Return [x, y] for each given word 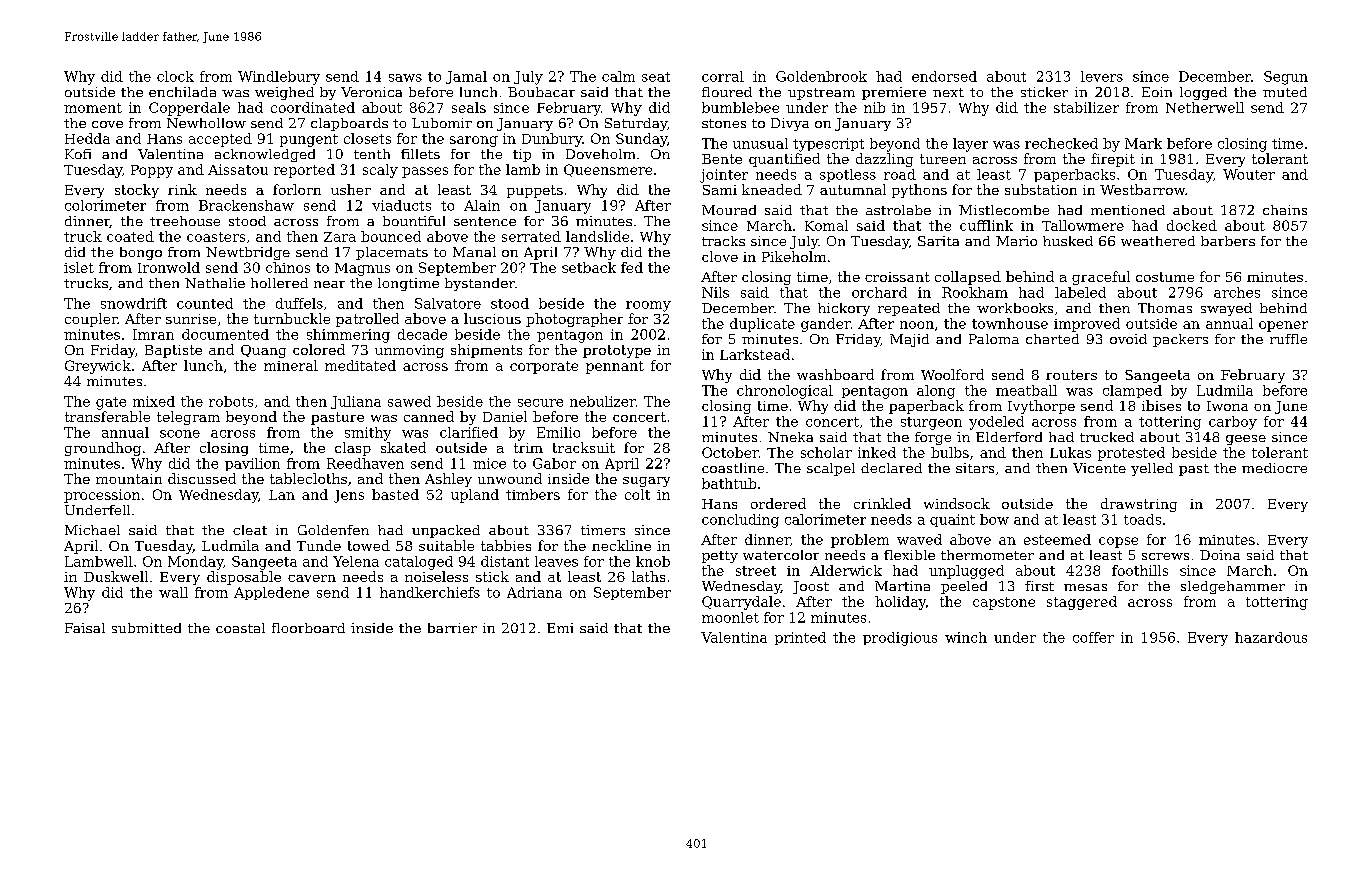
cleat [250, 530]
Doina [1220, 555]
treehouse [185, 221]
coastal [240, 628]
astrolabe [898, 210]
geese [1246, 440]
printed [800, 638]
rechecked [1061, 143]
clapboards [349, 124]
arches [1237, 292]
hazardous [1271, 637]
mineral [291, 365]
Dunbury [552, 140]
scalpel [831, 469]
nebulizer [603, 401]
